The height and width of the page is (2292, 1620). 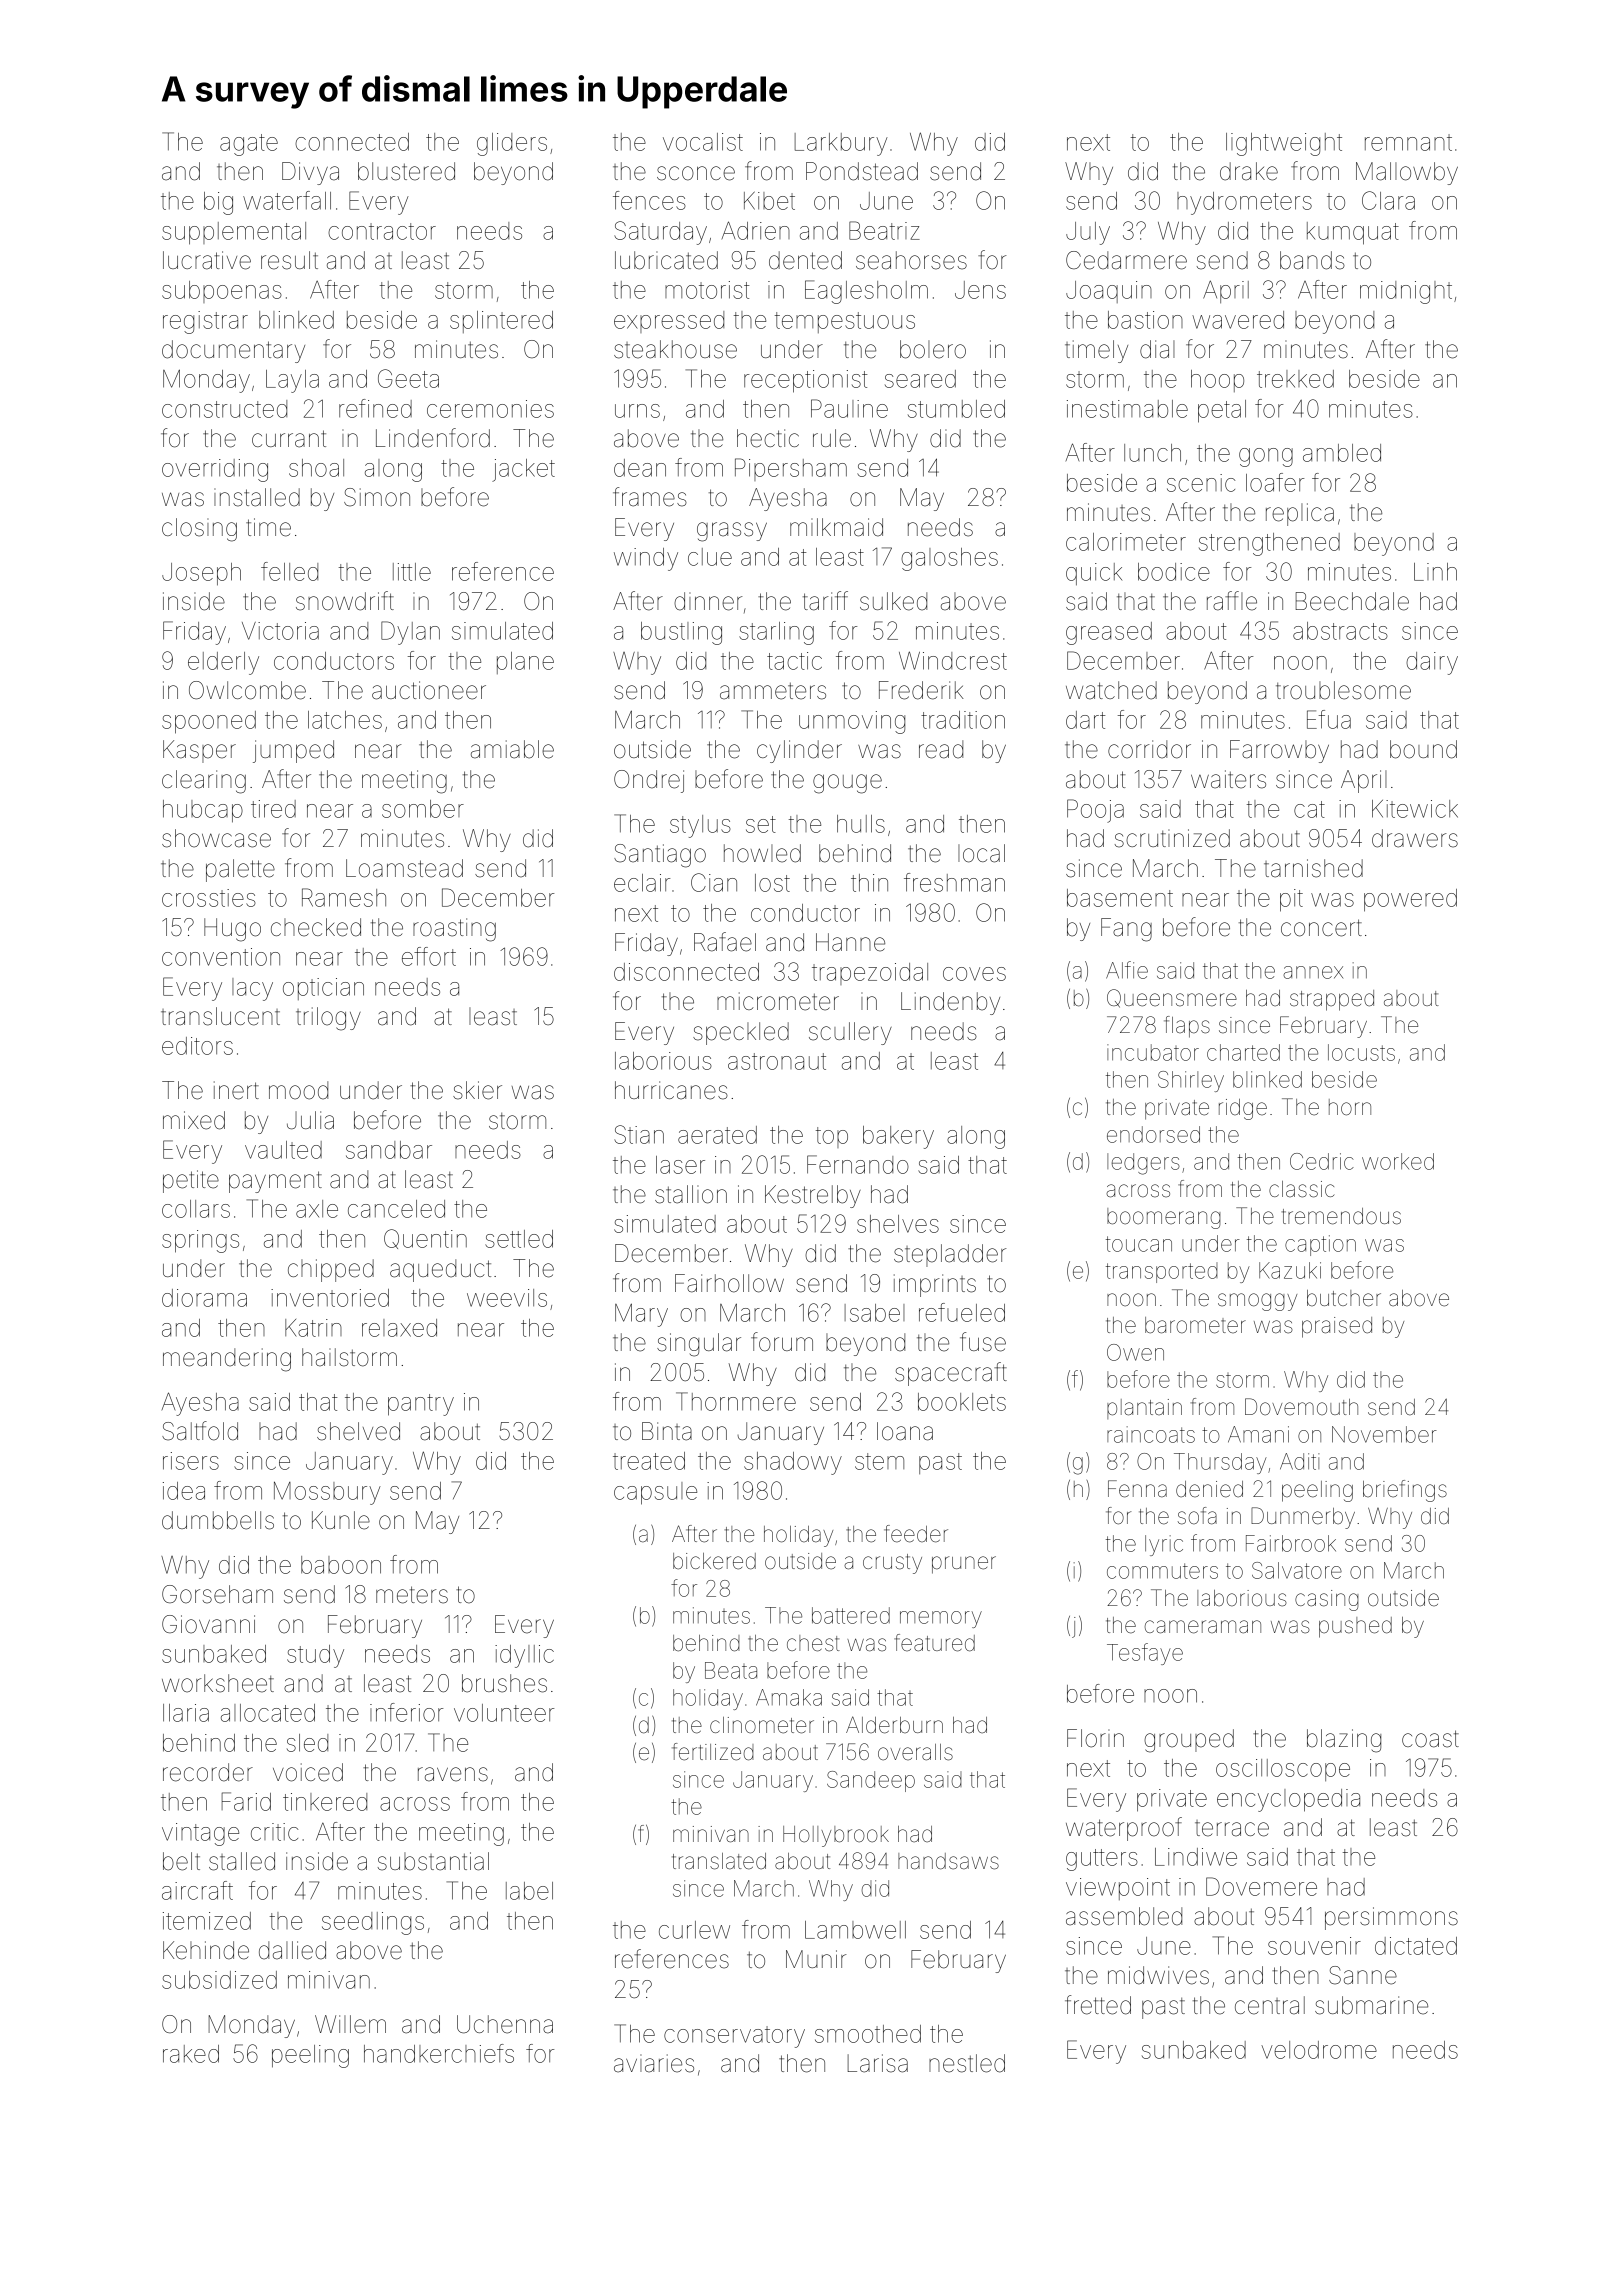 What do you see at coordinates (197, 1046) in the page?
I see `editors` at bounding box center [197, 1046].
